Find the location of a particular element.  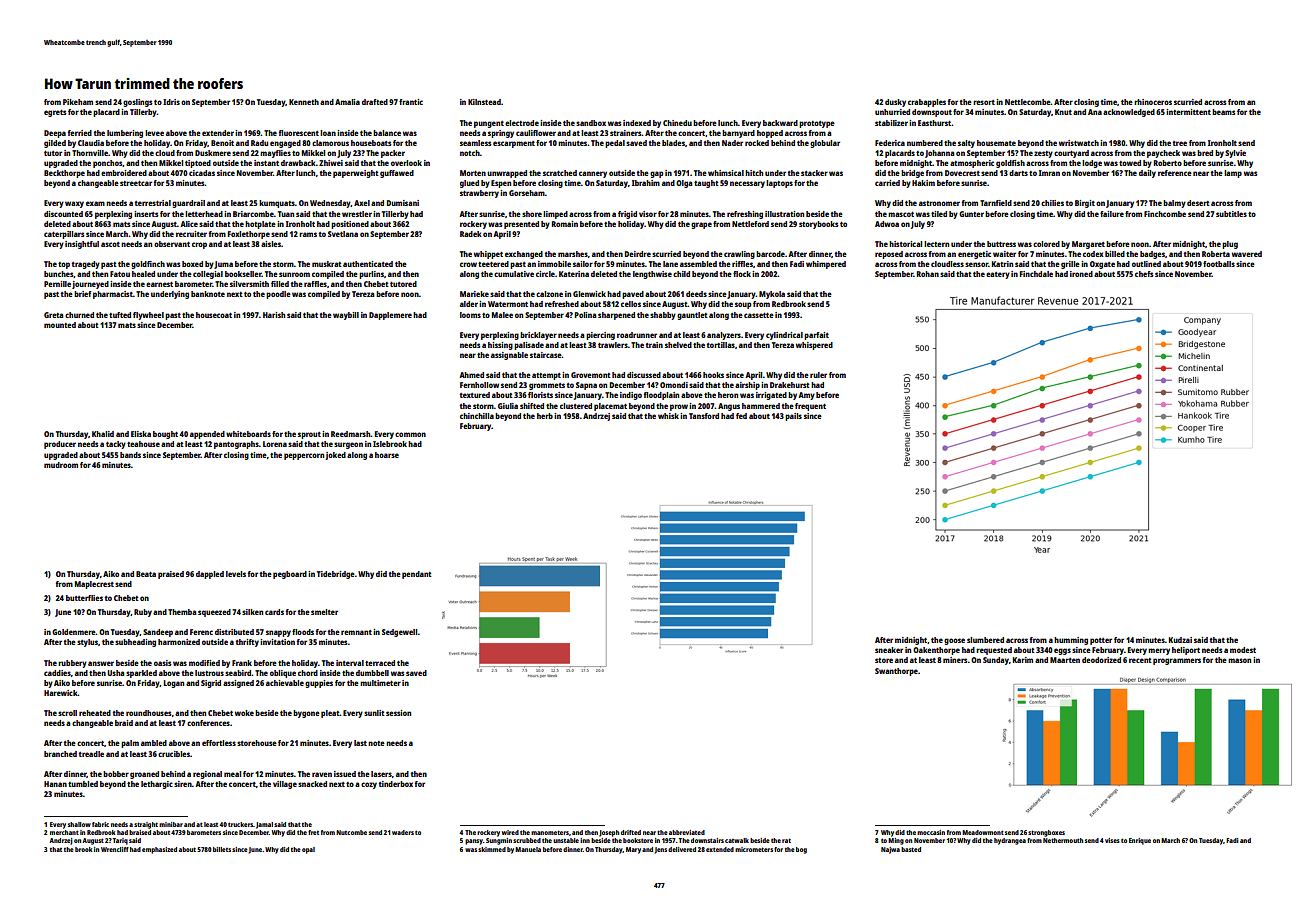

chinchilla is located at coordinates (477, 416).
